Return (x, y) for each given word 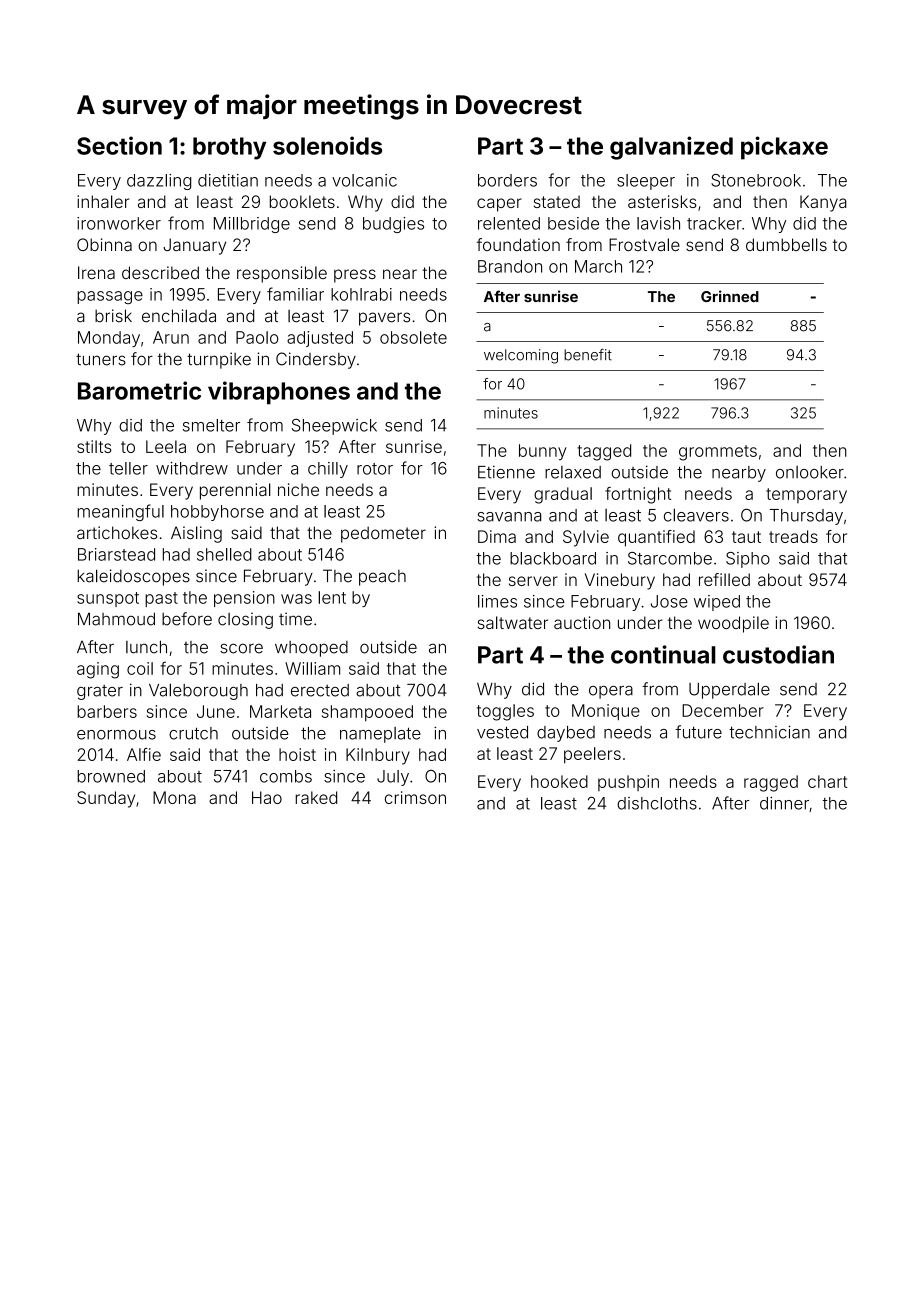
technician (769, 732)
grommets (718, 453)
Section (119, 145)
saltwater (513, 622)
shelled (224, 554)
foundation (518, 244)
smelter (211, 425)
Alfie (144, 754)
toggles (505, 712)
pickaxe (784, 148)
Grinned (730, 296)
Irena (96, 272)
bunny (543, 452)
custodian (778, 654)
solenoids (327, 145)
